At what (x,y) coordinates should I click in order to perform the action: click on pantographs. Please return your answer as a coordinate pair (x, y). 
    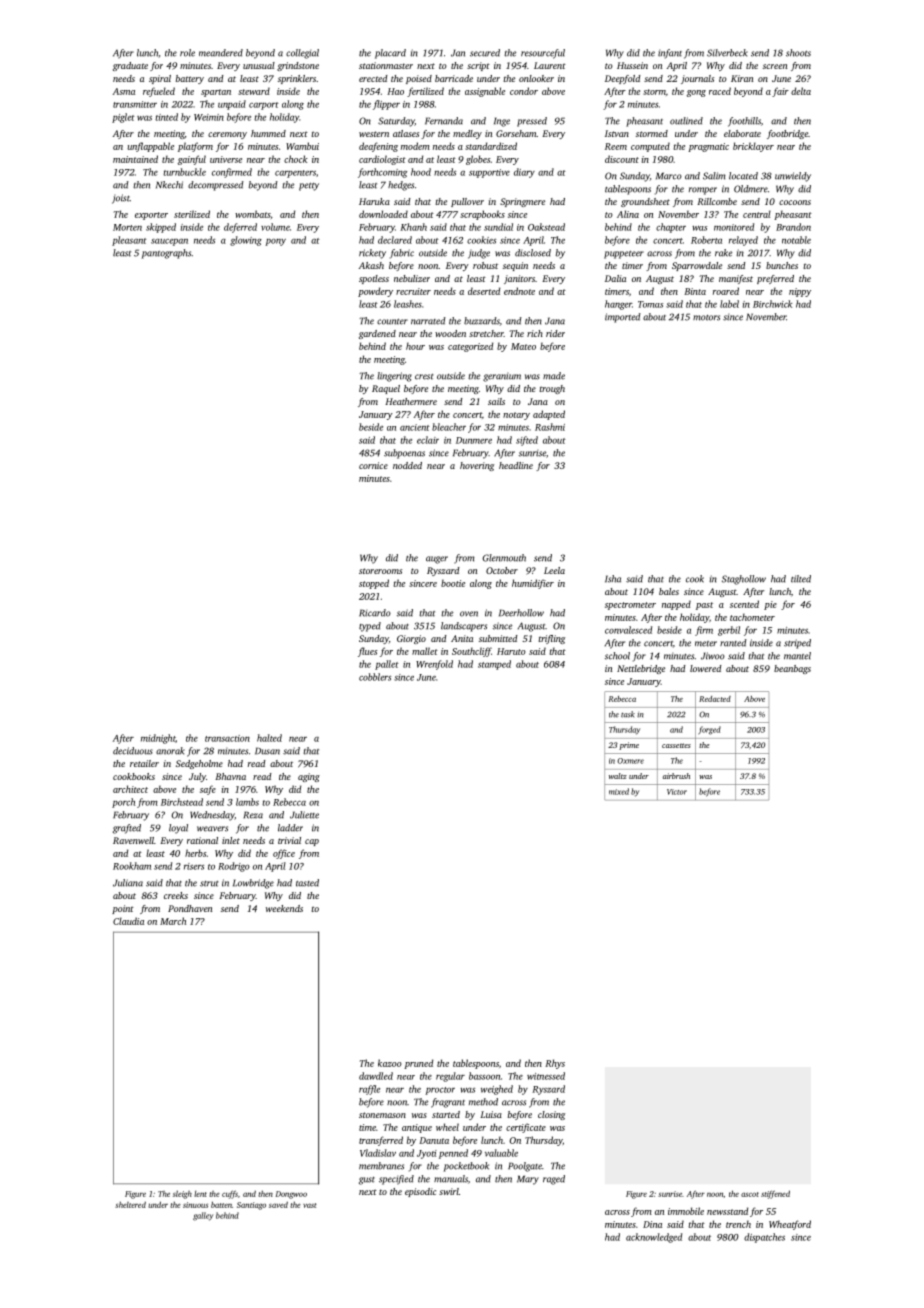
    Looking at the image, I should click on (166, 254).
